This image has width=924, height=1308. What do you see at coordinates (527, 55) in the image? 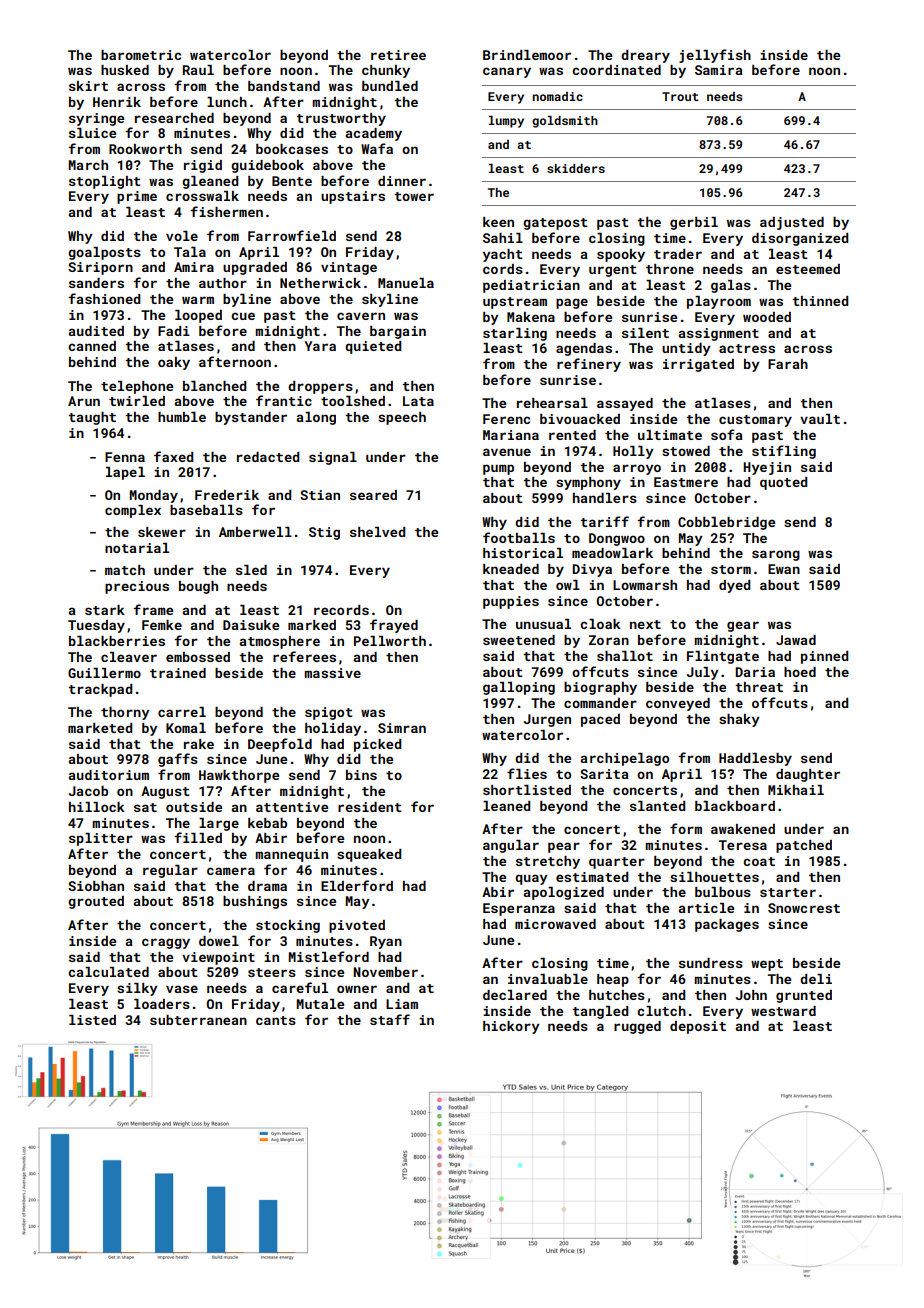
I see `Brindlemoor` at bounding box center [527, 55].
